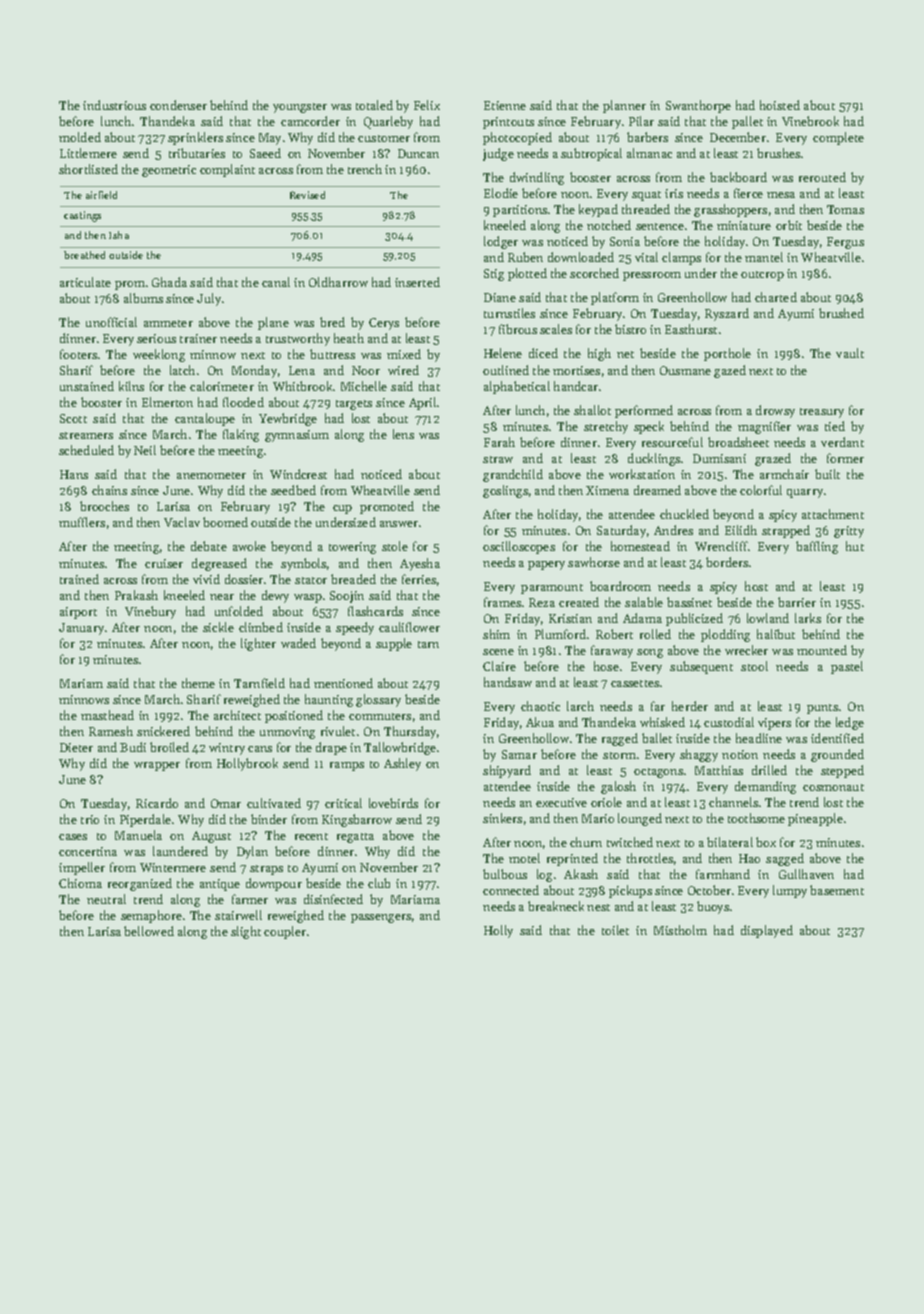 The image size is (924, 1314). Describe the element at coordinates (381, 918) in the screenshot. I see `passengers` at that location.
